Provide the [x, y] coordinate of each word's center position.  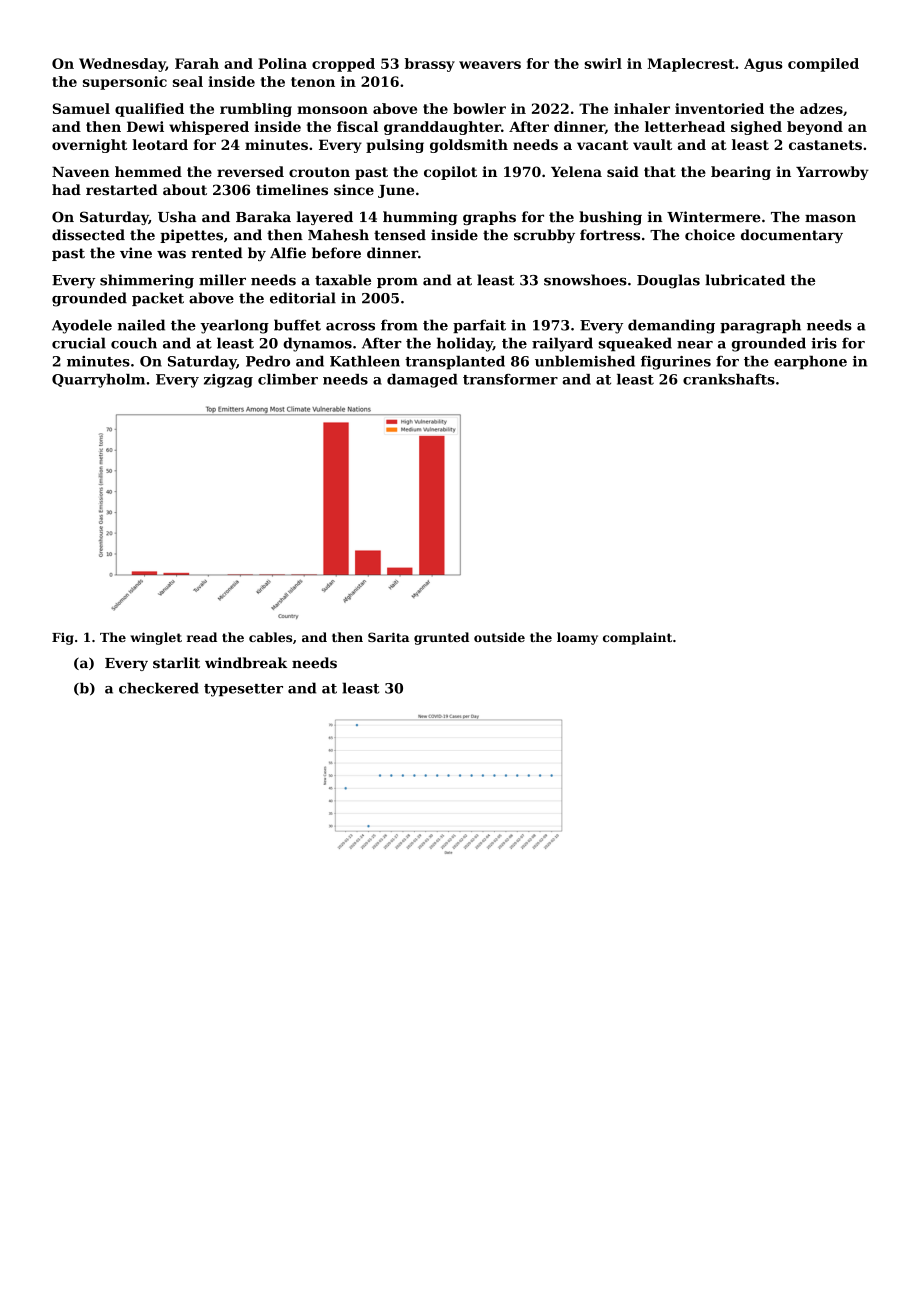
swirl [603, 63]
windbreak [246, 663]
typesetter [243, 690]
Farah [197, 63]
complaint [637, 638]
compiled [823, 65]
